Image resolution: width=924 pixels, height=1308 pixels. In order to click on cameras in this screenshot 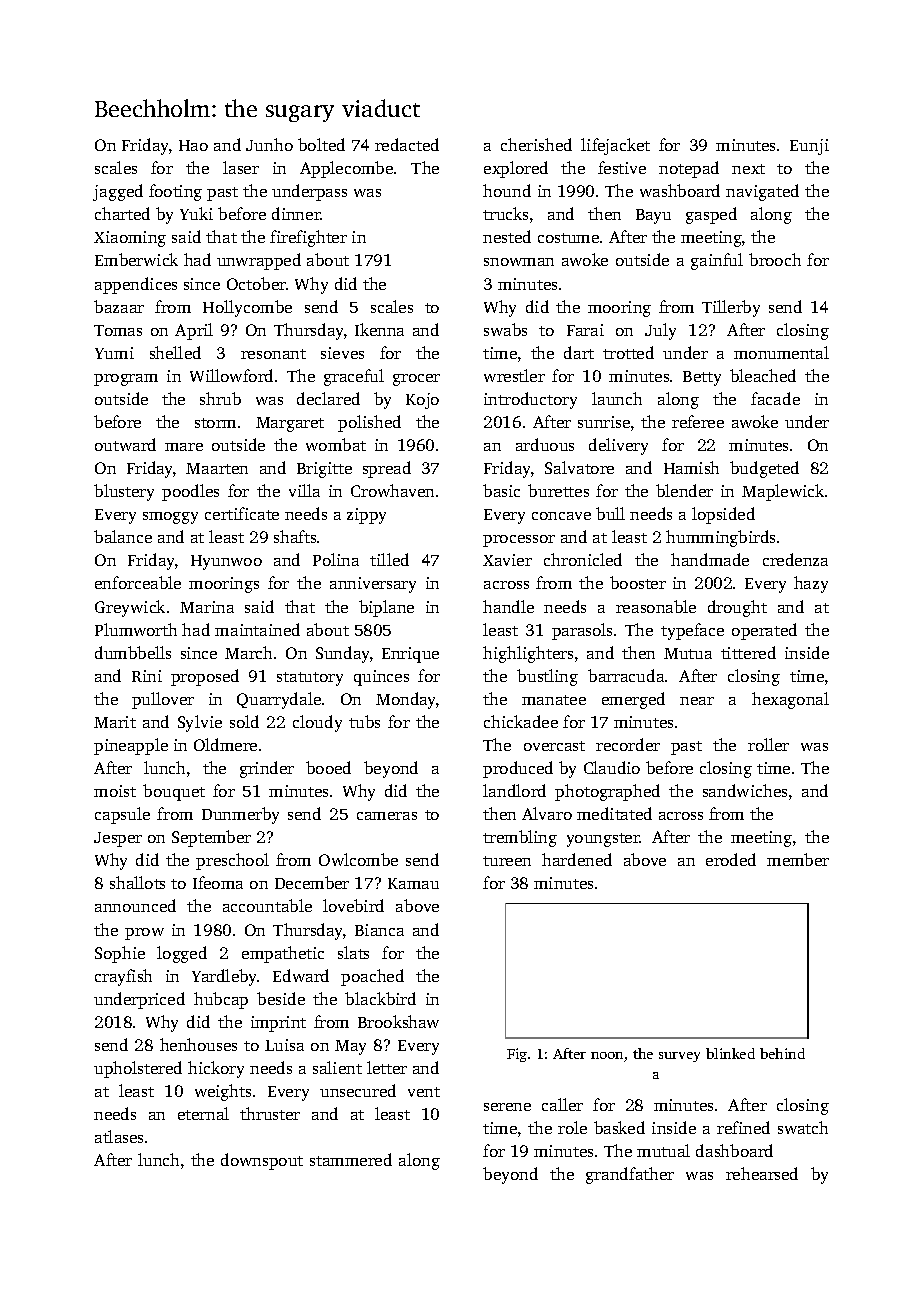, I will do `click(387, 816)`.
